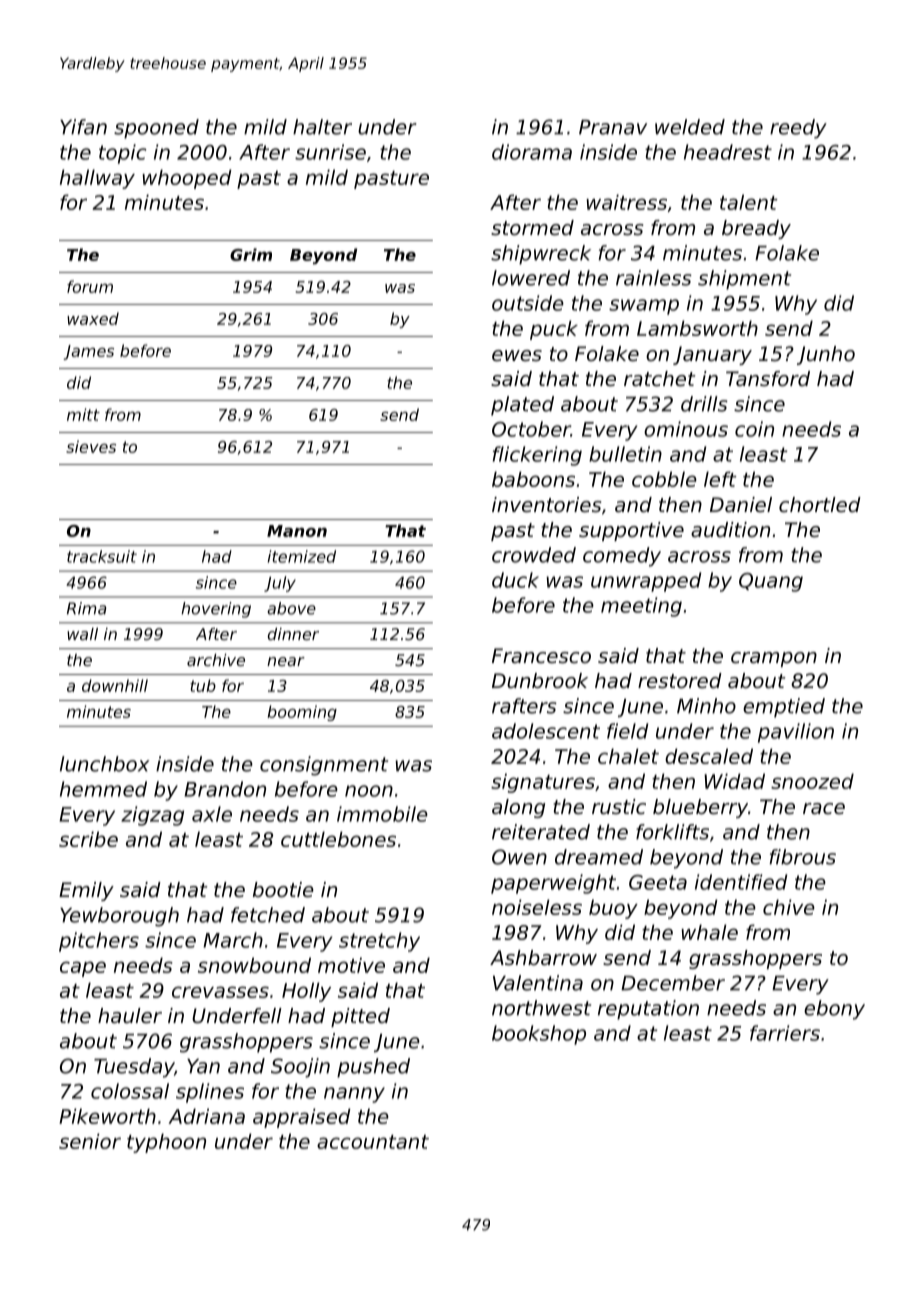  I want to click on bready, so click(756, 229).
